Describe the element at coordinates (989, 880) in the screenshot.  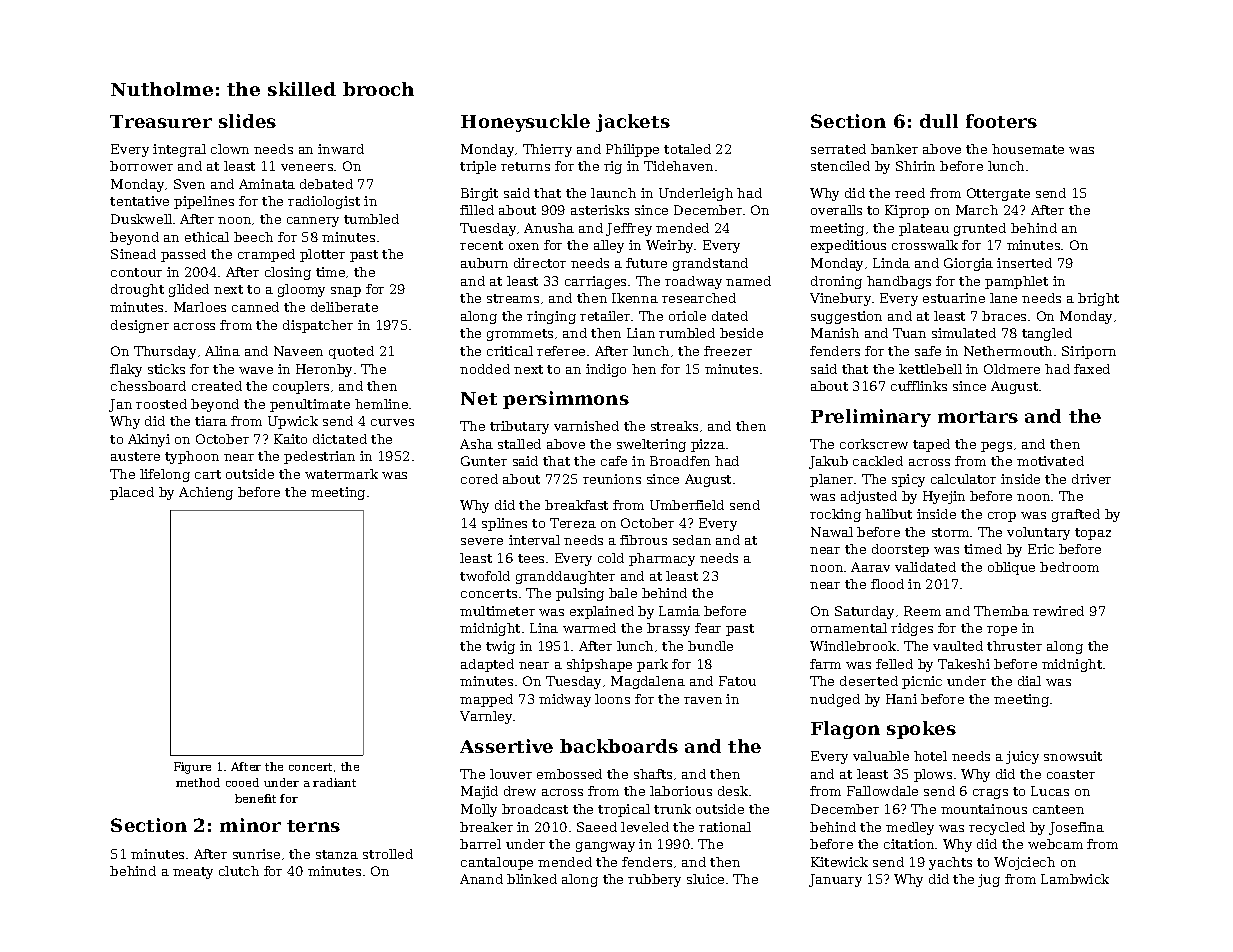
I see `jug` at that location.
